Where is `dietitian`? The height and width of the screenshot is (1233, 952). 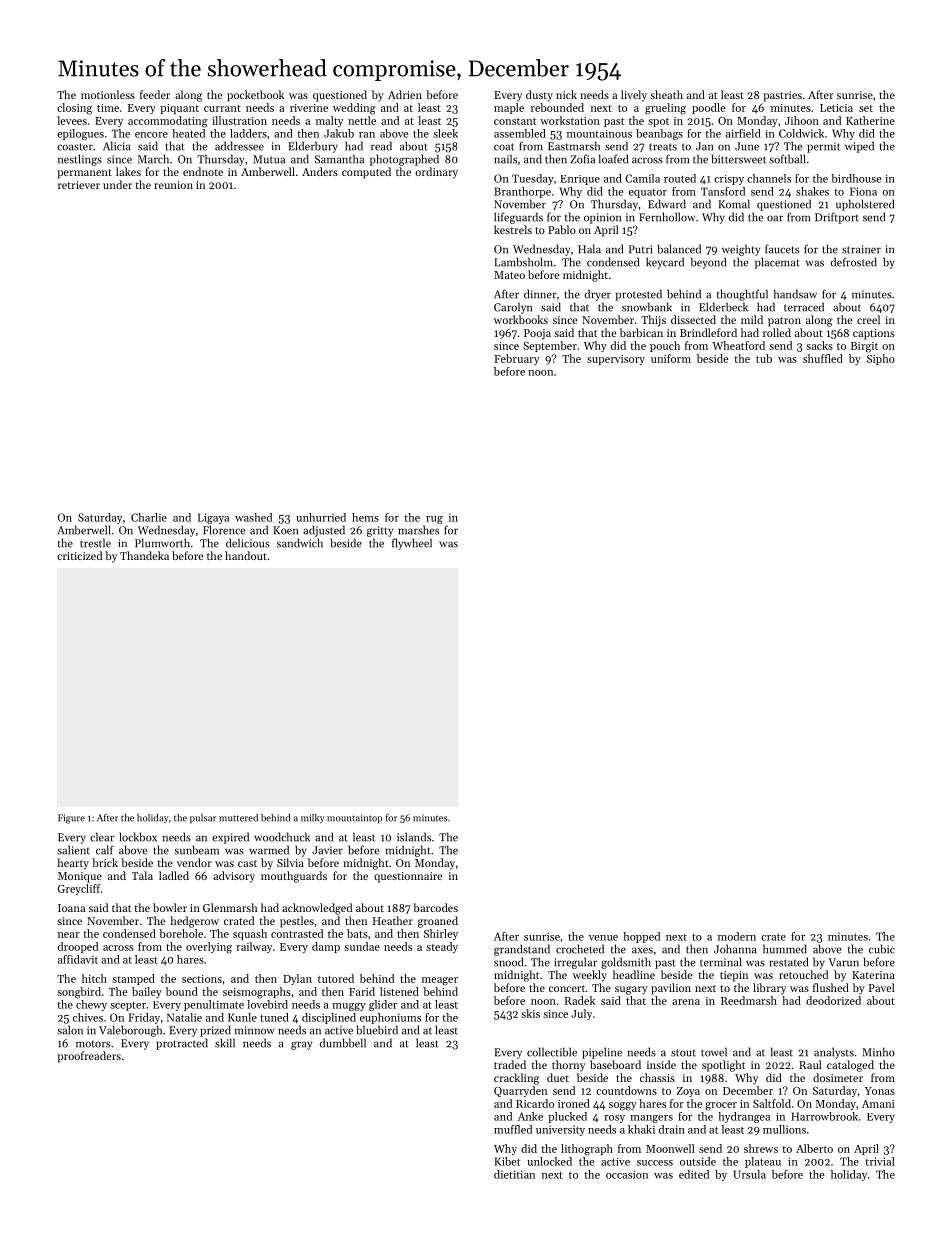
dietitian is located at coordinates (514, 1174).
